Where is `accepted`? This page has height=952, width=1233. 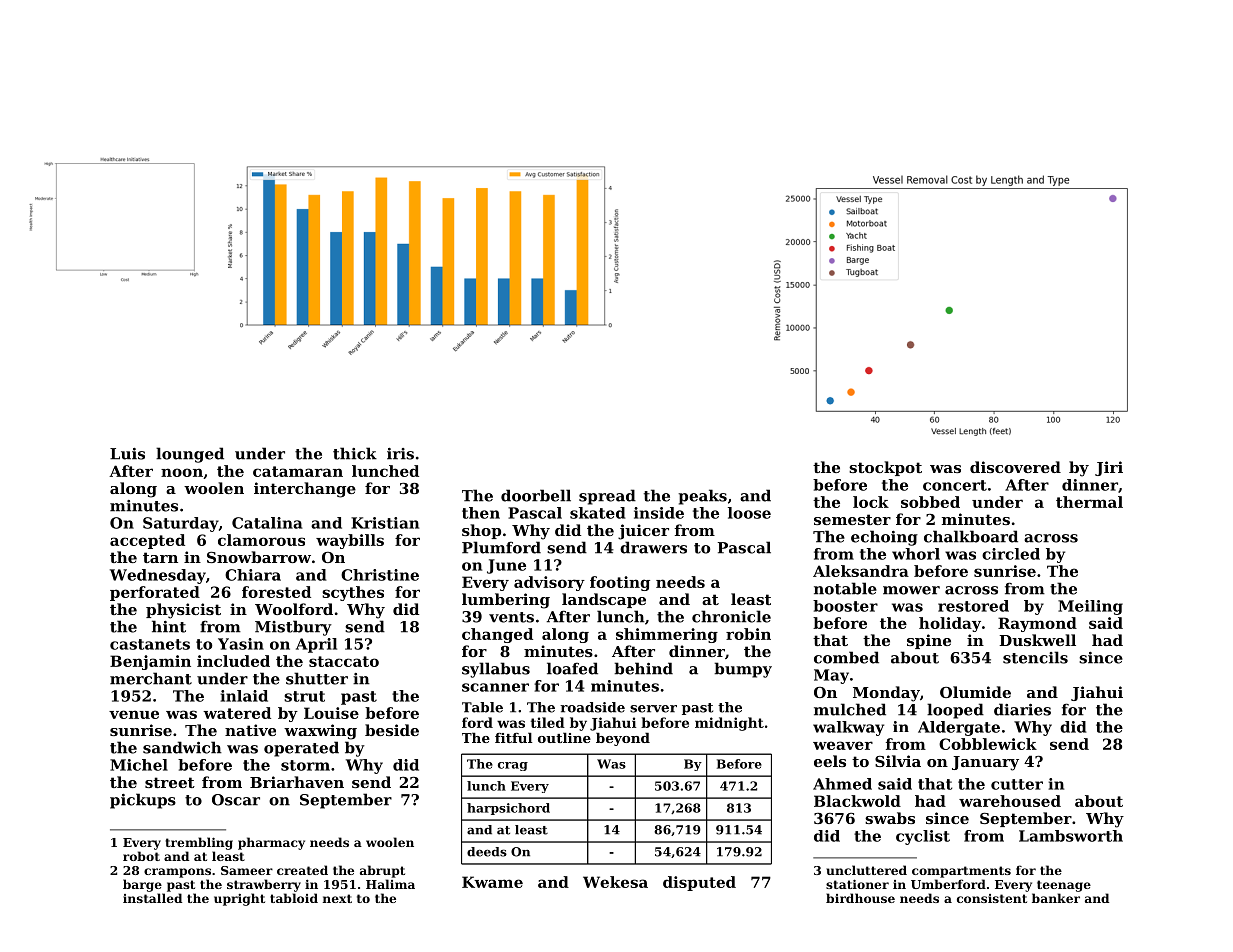 accepted is located at coordinates (147, 541).
